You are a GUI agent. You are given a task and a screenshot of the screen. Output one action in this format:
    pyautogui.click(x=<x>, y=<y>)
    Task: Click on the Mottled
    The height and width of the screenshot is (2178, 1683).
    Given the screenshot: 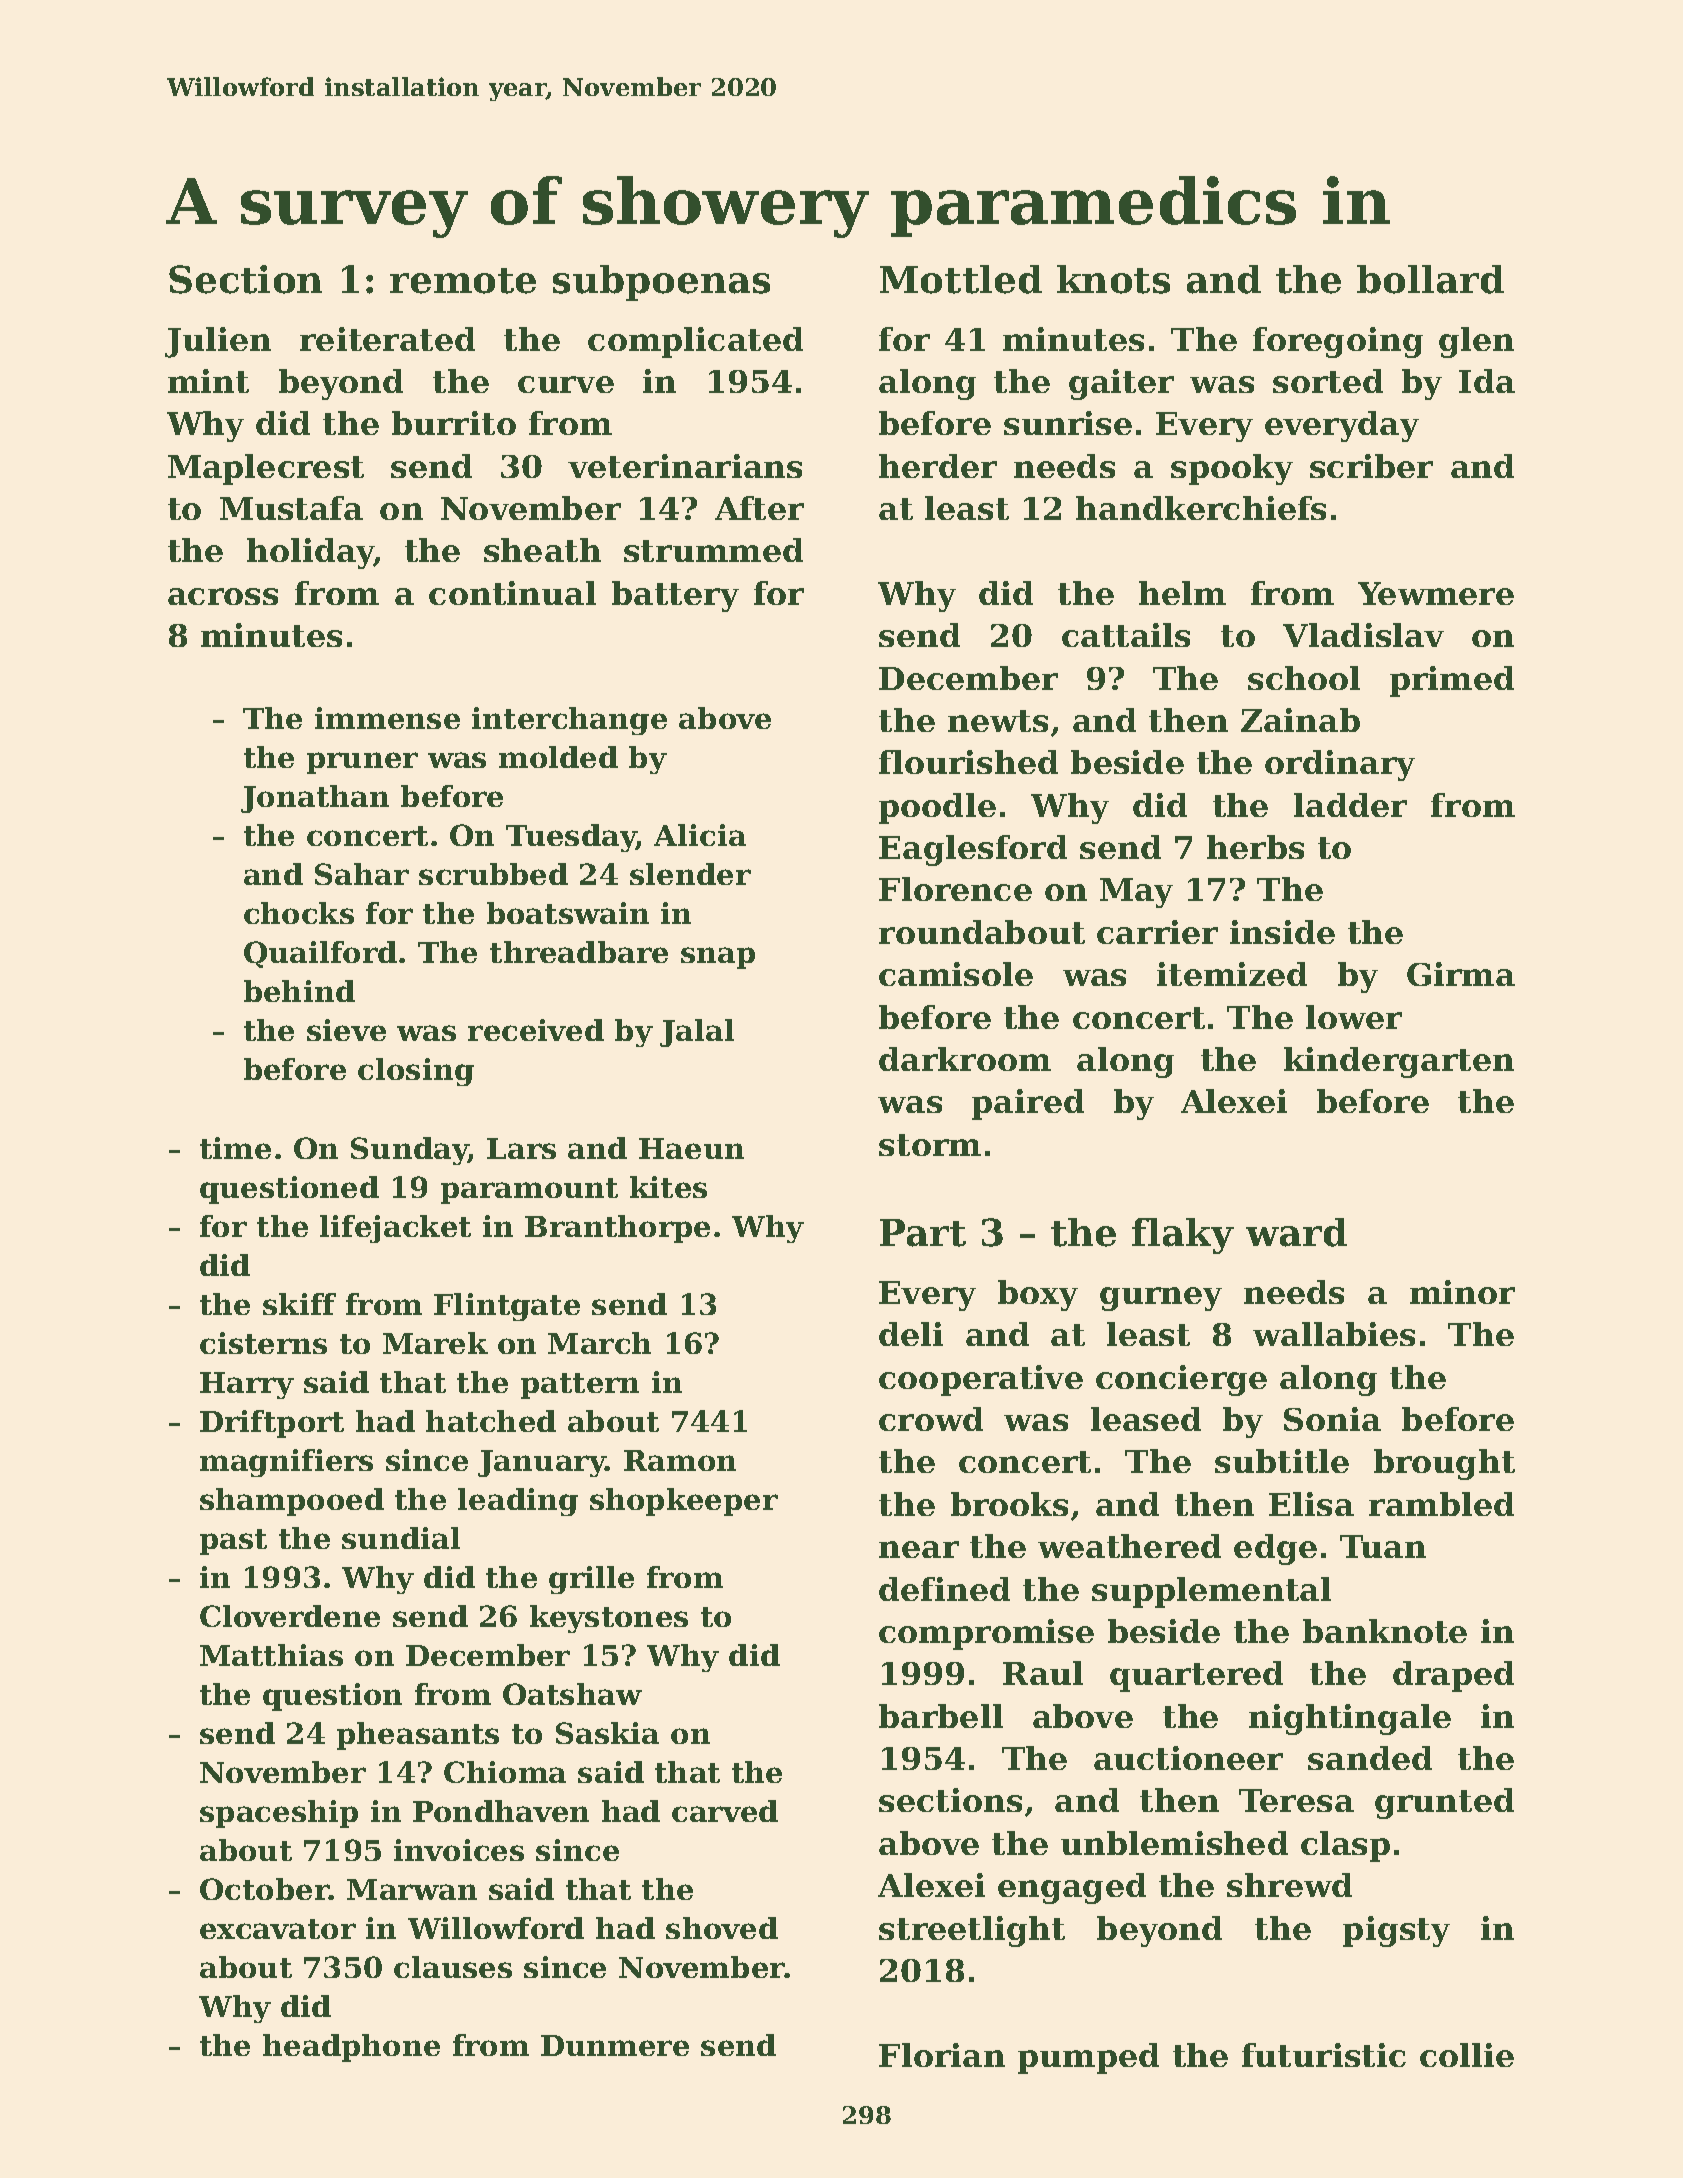 What is the action you would take?
    pyautogui.click(x=961, y=279)
